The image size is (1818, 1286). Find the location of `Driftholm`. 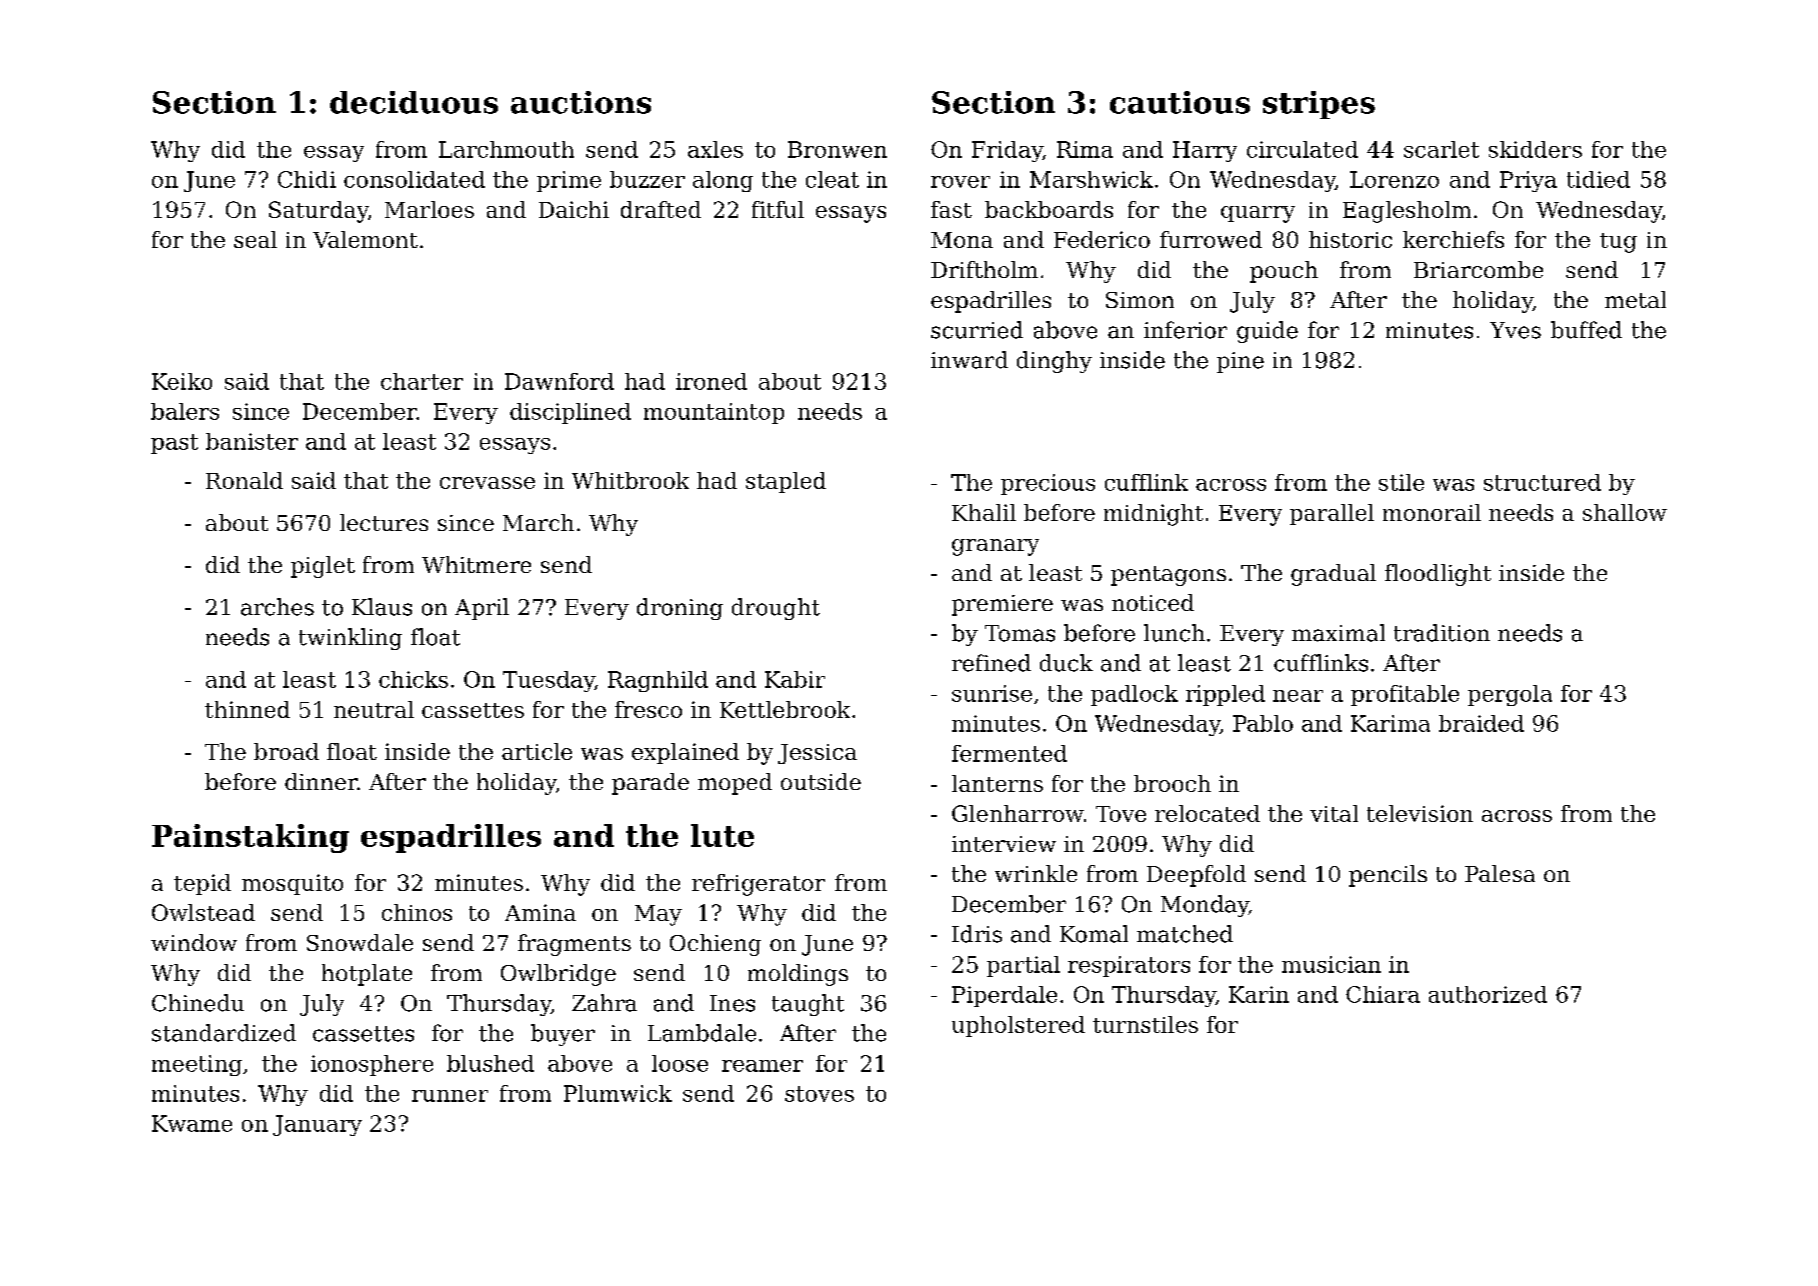

Driftholm is located at coordinates (984, 269).
